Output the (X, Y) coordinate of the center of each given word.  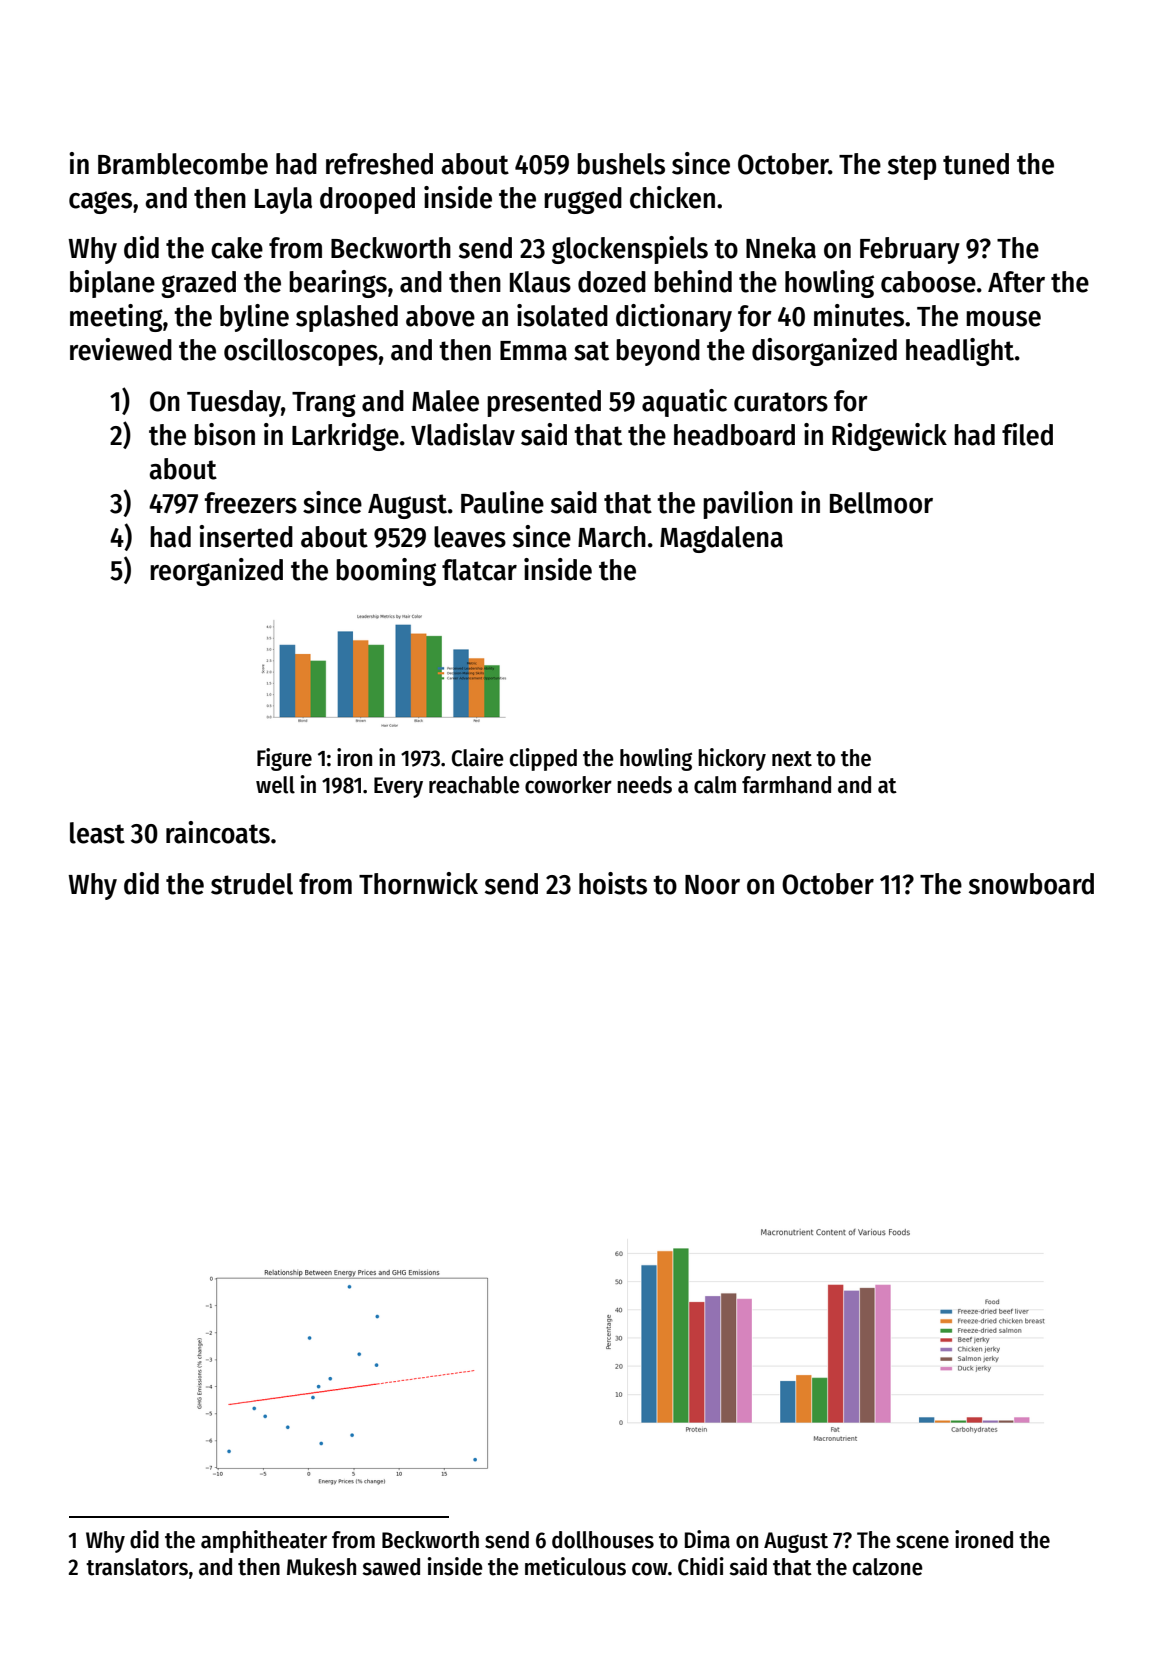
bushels (621, 164)
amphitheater (264, 1541)
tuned (976, 164)
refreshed (379, 164)
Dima (707, 1539)
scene (922, 1542)
